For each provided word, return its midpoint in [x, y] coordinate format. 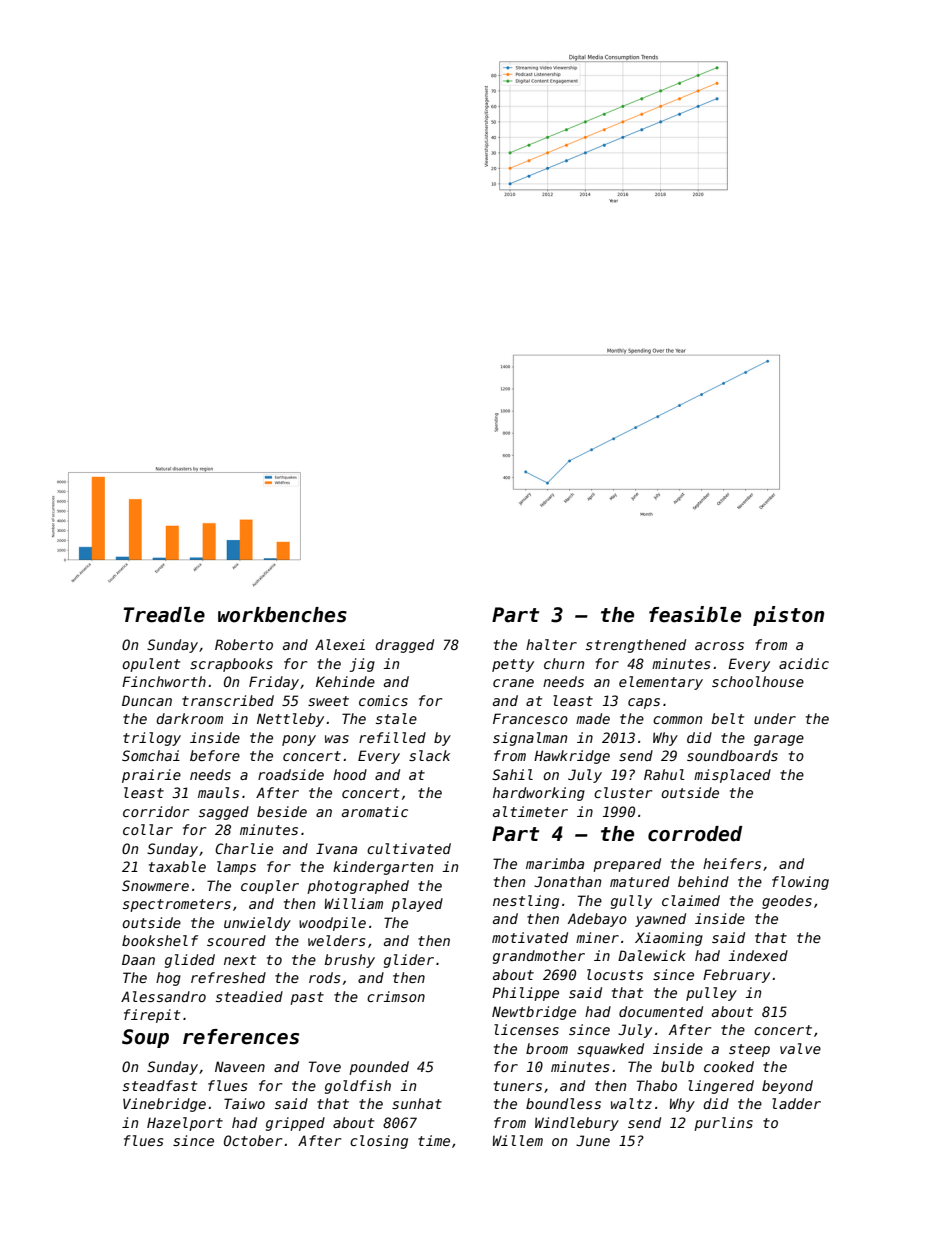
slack [429, 755]
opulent [151, 665]
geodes [787, 902]
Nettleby [290, 720]
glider [409, 961]
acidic [804, 663]
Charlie [244, 848]
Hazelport [185, 1124]
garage [779, 740]
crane [513, 683]
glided [190, 961]
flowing [800, 883]
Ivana [336, 848]
